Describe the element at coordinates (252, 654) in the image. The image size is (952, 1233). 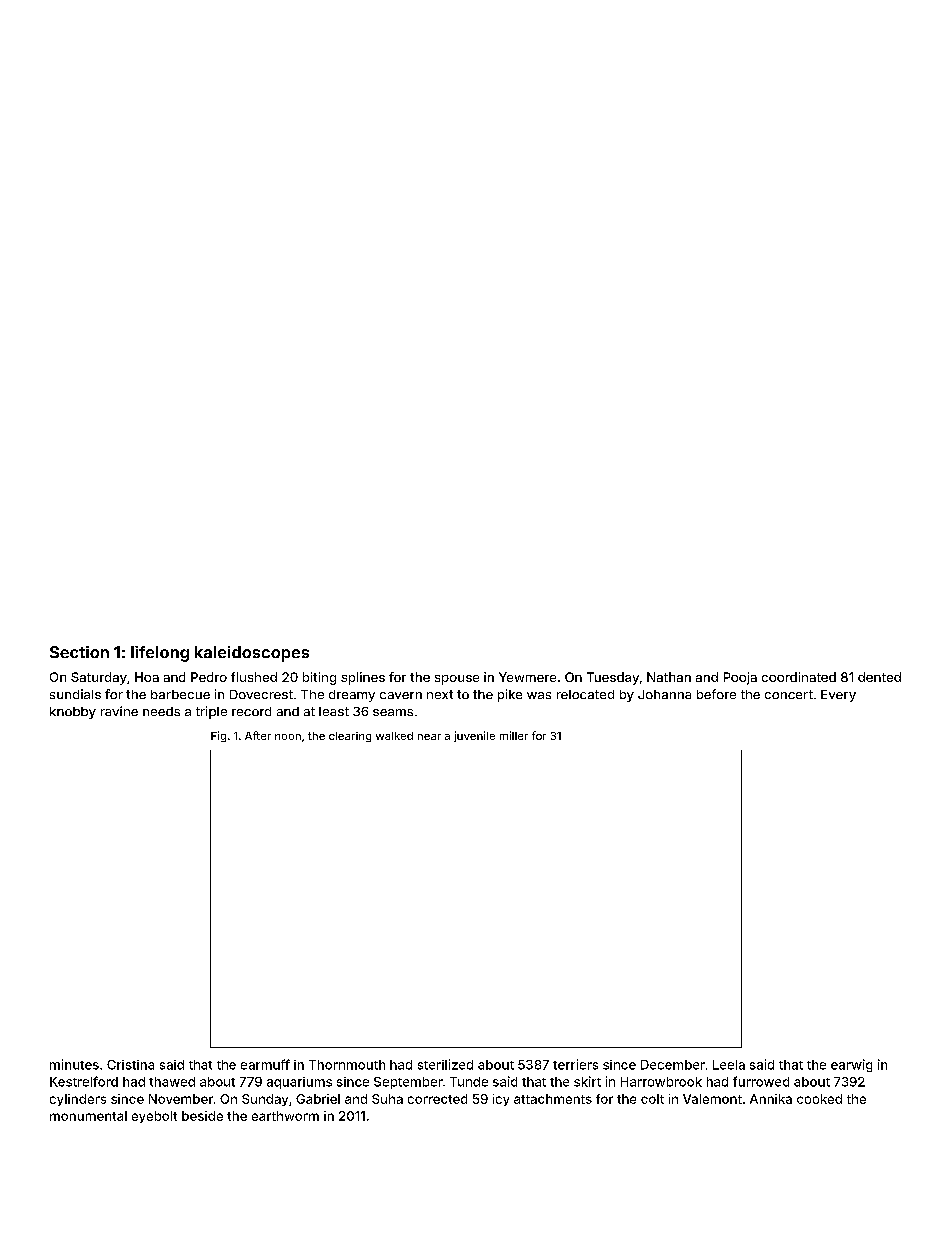
I see `kaleidoscopes` at that location.
